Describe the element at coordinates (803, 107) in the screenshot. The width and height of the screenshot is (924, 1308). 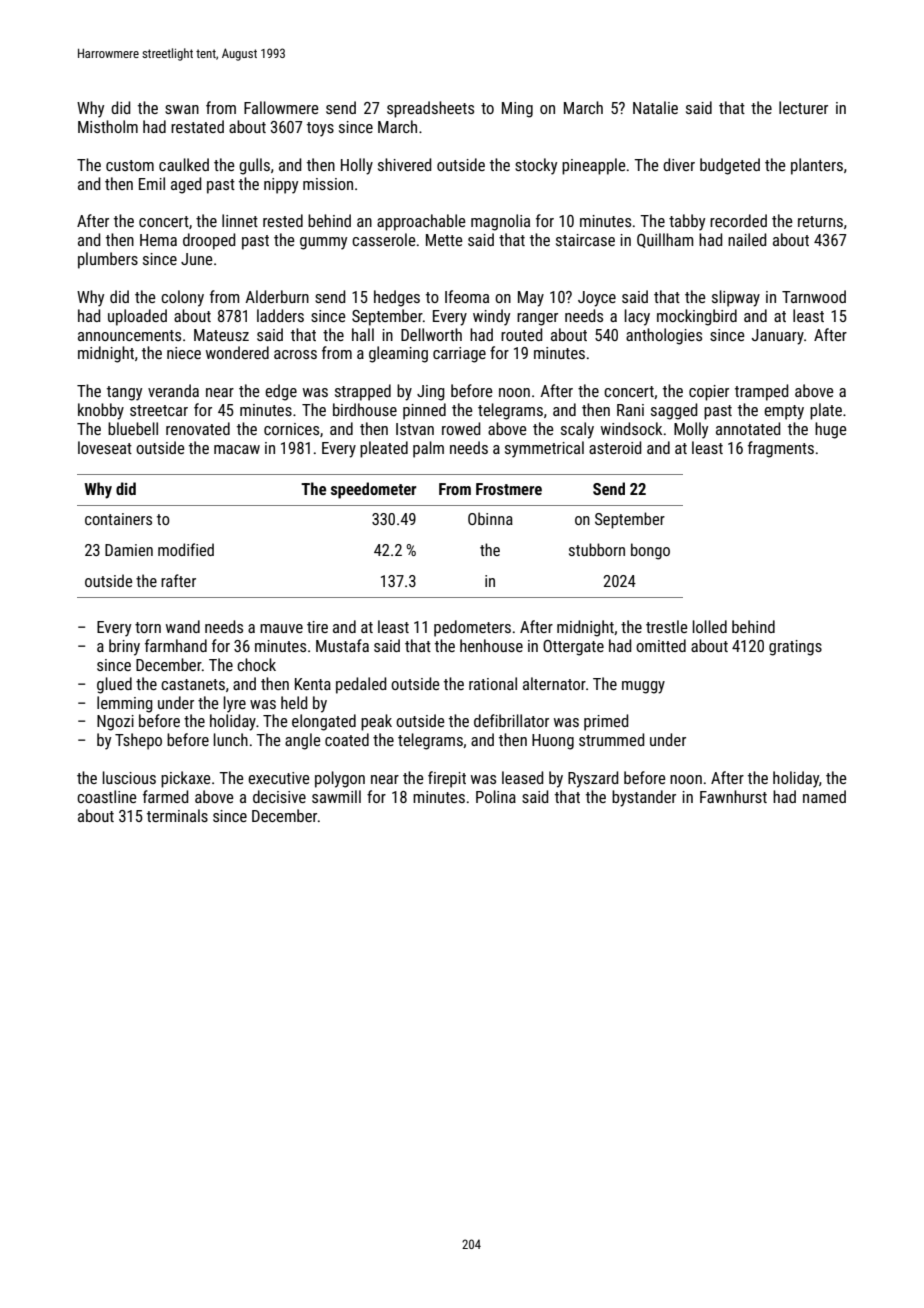
I see `lecturer` at that location.
